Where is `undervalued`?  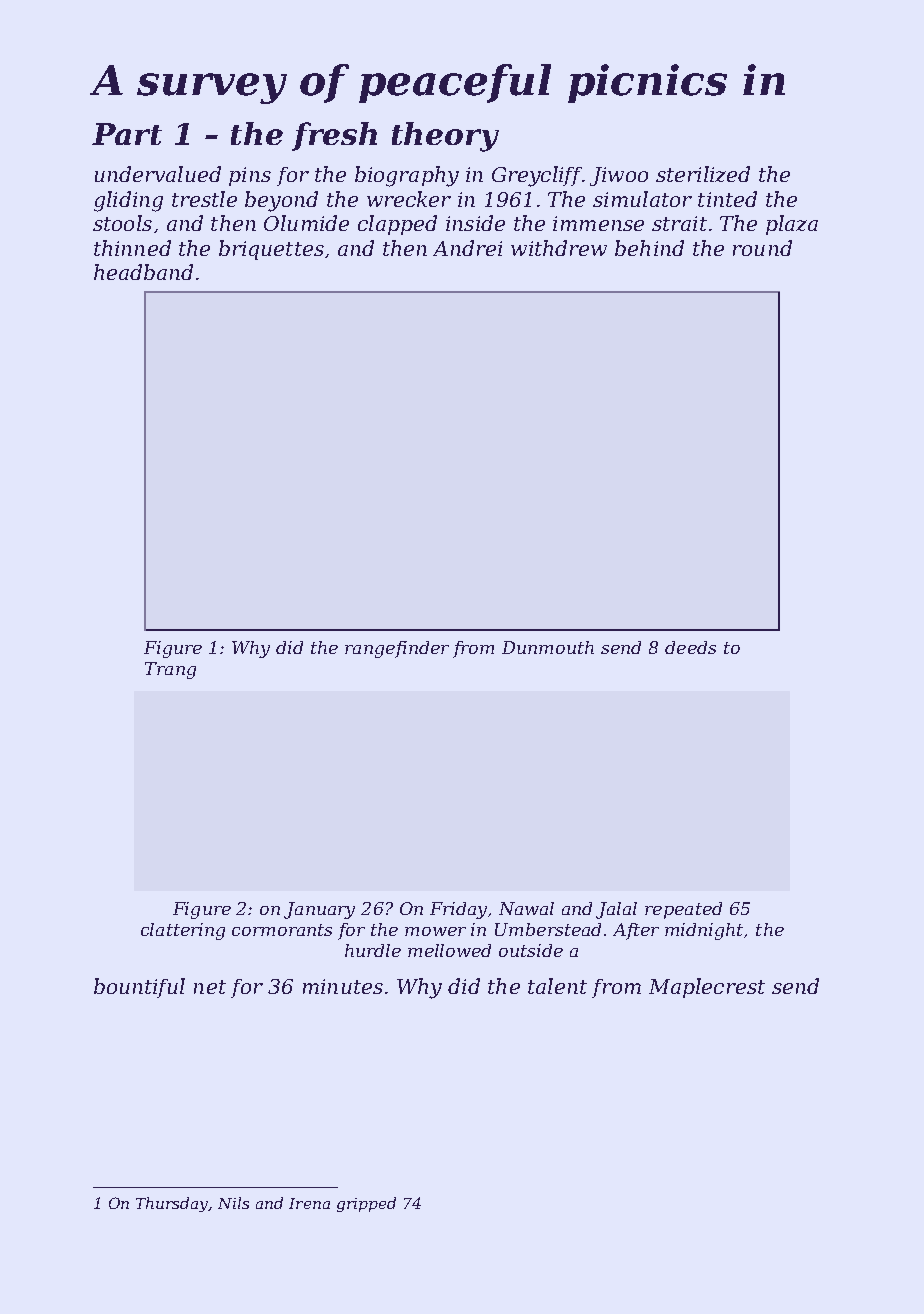 undervalued is located at coordinates (158, 174).
